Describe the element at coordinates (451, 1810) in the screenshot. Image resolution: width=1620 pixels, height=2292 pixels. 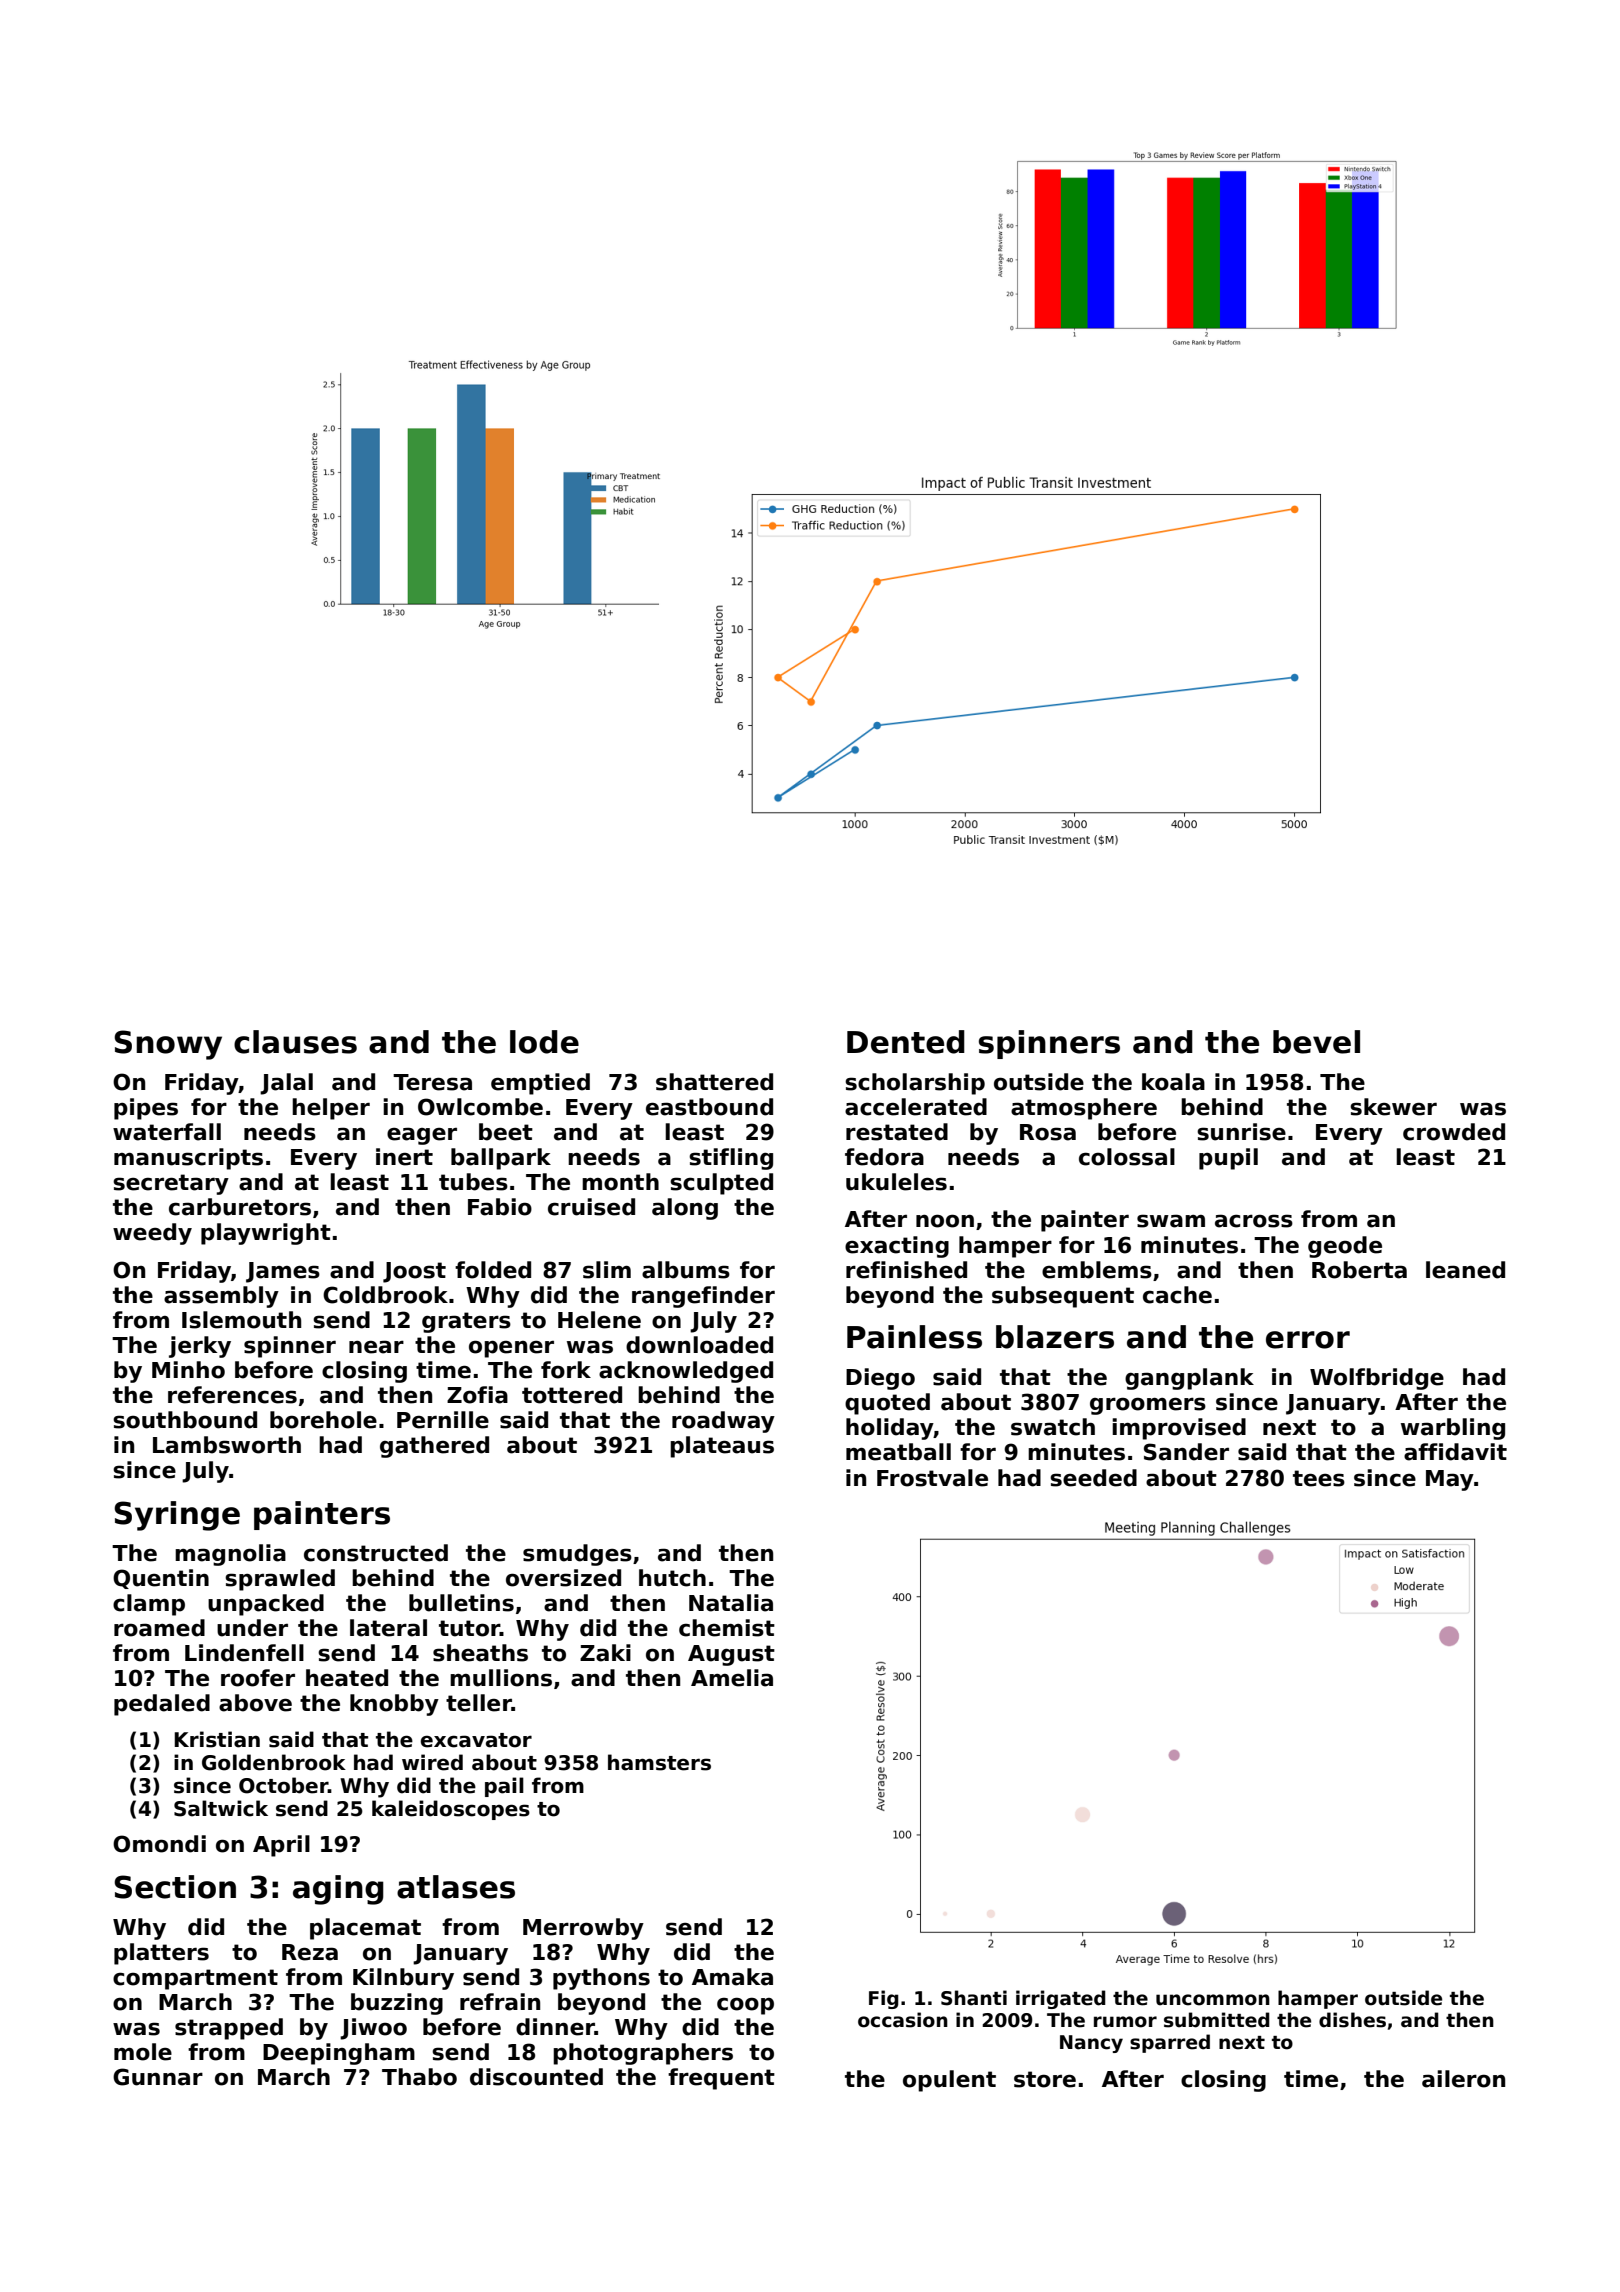
I see `kaleidoscopes` at that location.
